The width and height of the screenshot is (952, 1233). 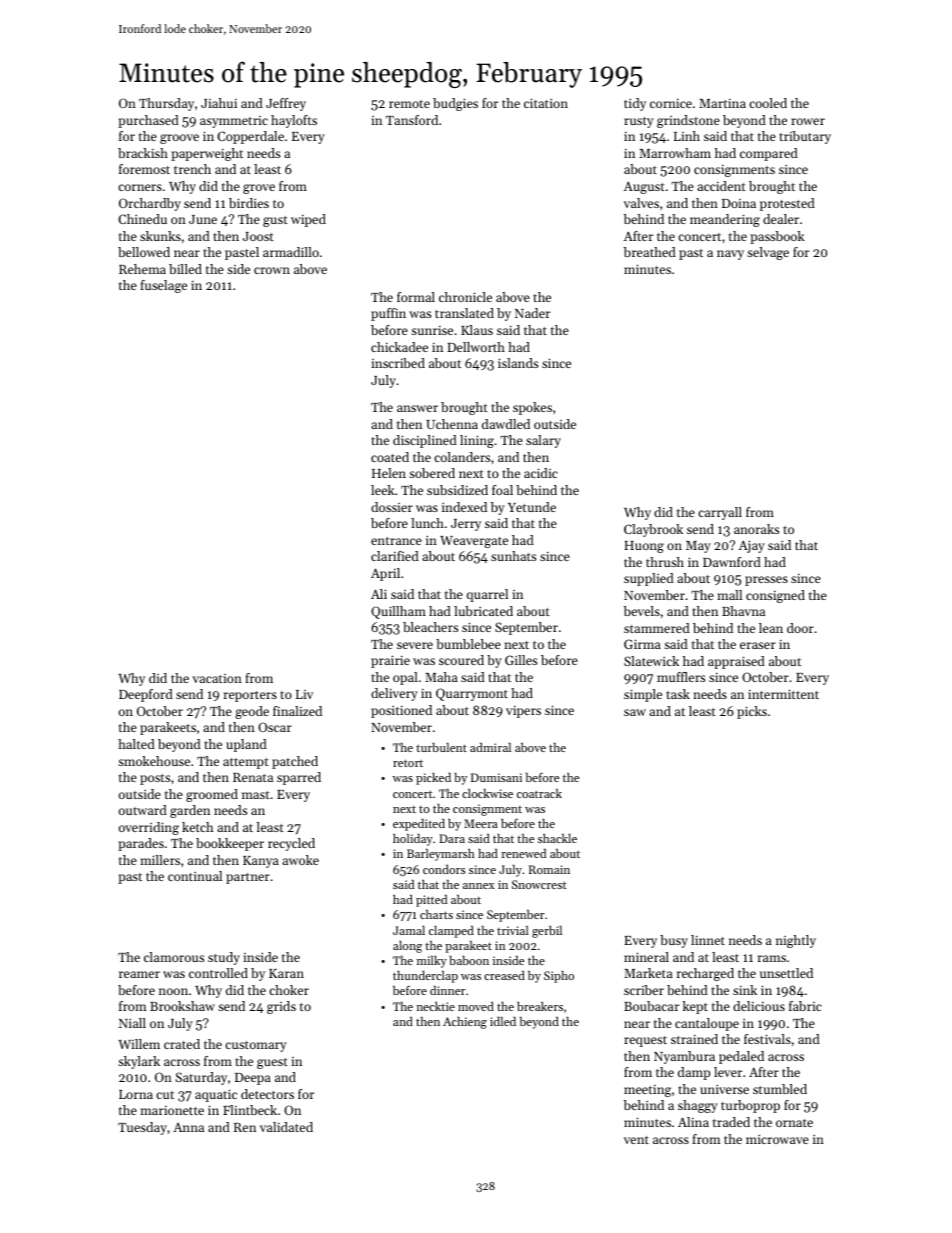 What do you see at coordinates (720, 513) in the screenshot?
I see `carryall` at bounding box center [720, 513].
